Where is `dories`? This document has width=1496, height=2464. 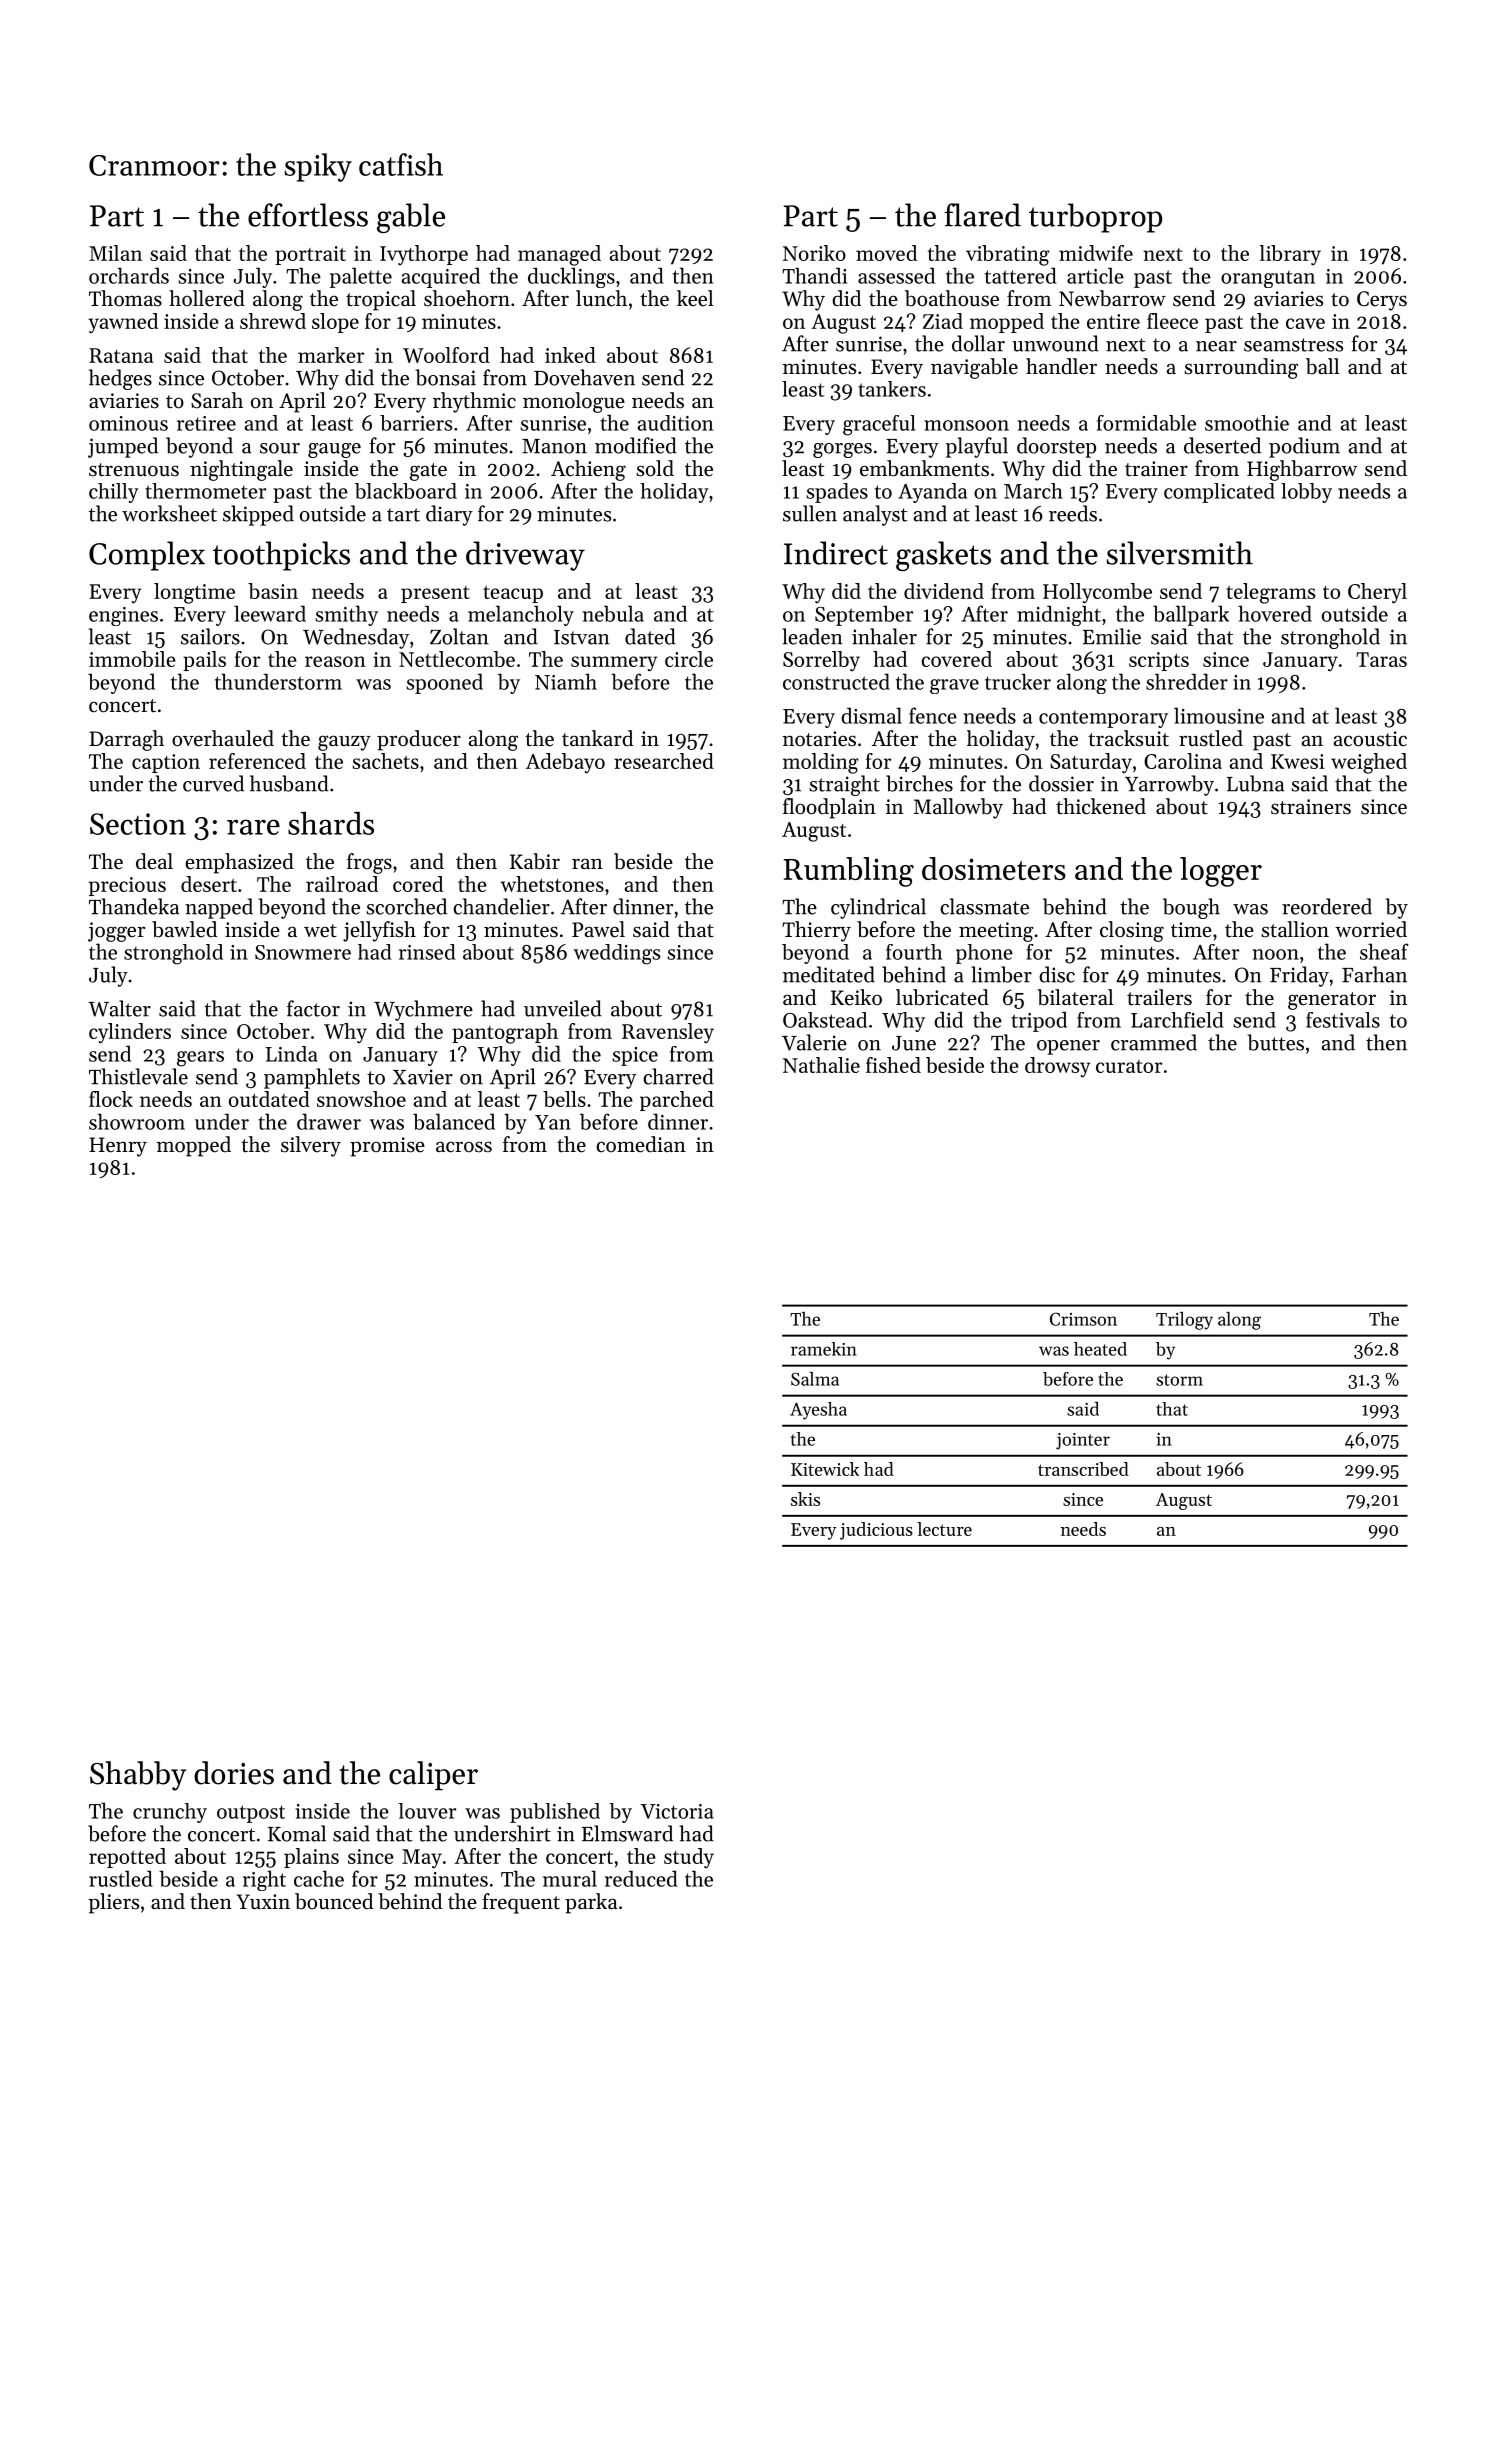
dories is located at coordinates (234, 1773).
